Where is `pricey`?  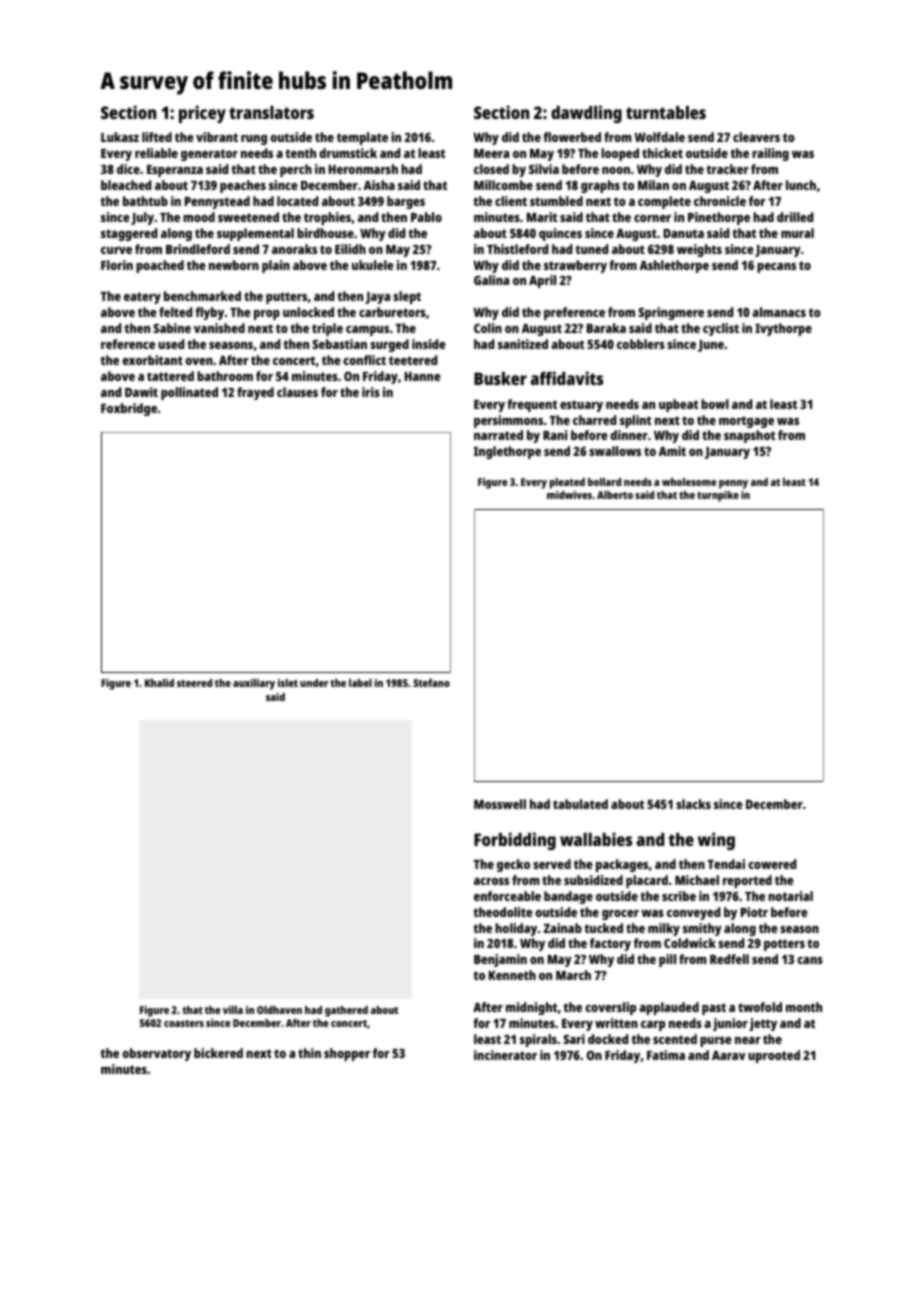 pricey is located at coordinates (202, 114).
